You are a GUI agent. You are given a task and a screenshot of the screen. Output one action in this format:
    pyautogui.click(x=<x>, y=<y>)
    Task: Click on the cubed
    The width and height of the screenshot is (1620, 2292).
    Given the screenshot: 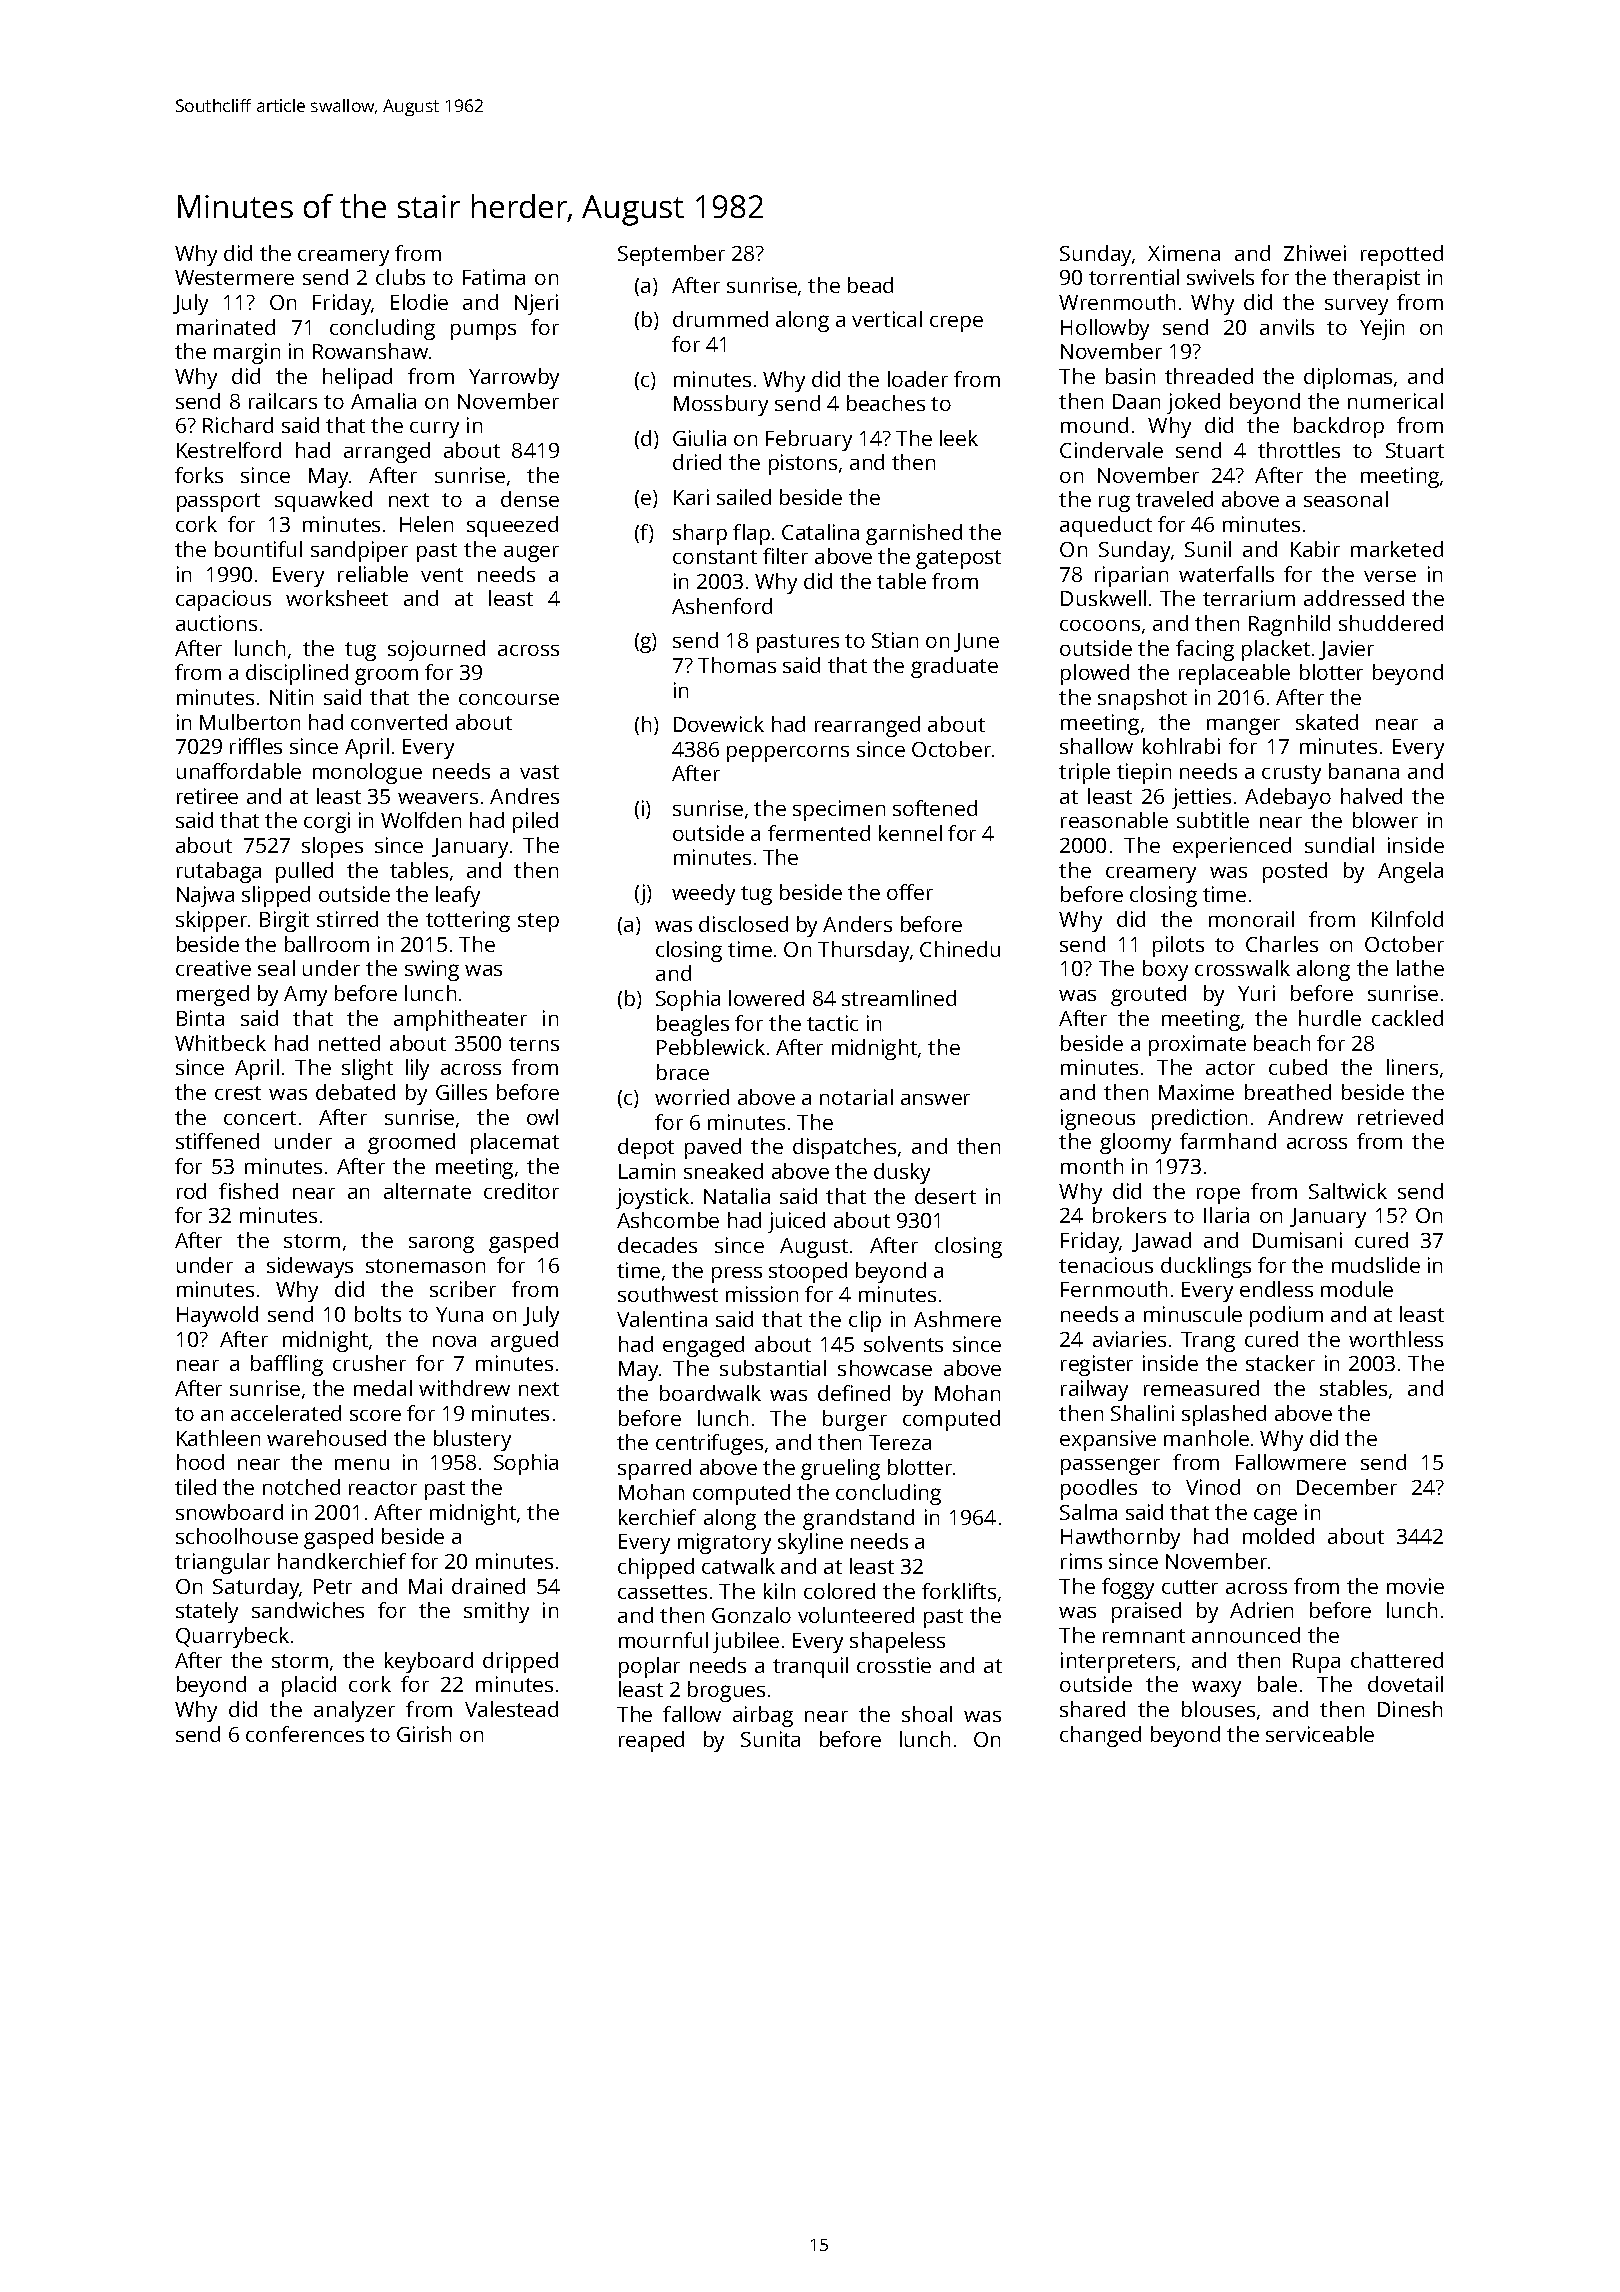 What is the action you would take?
    pyautogui.click(x=1298, y=1067)
